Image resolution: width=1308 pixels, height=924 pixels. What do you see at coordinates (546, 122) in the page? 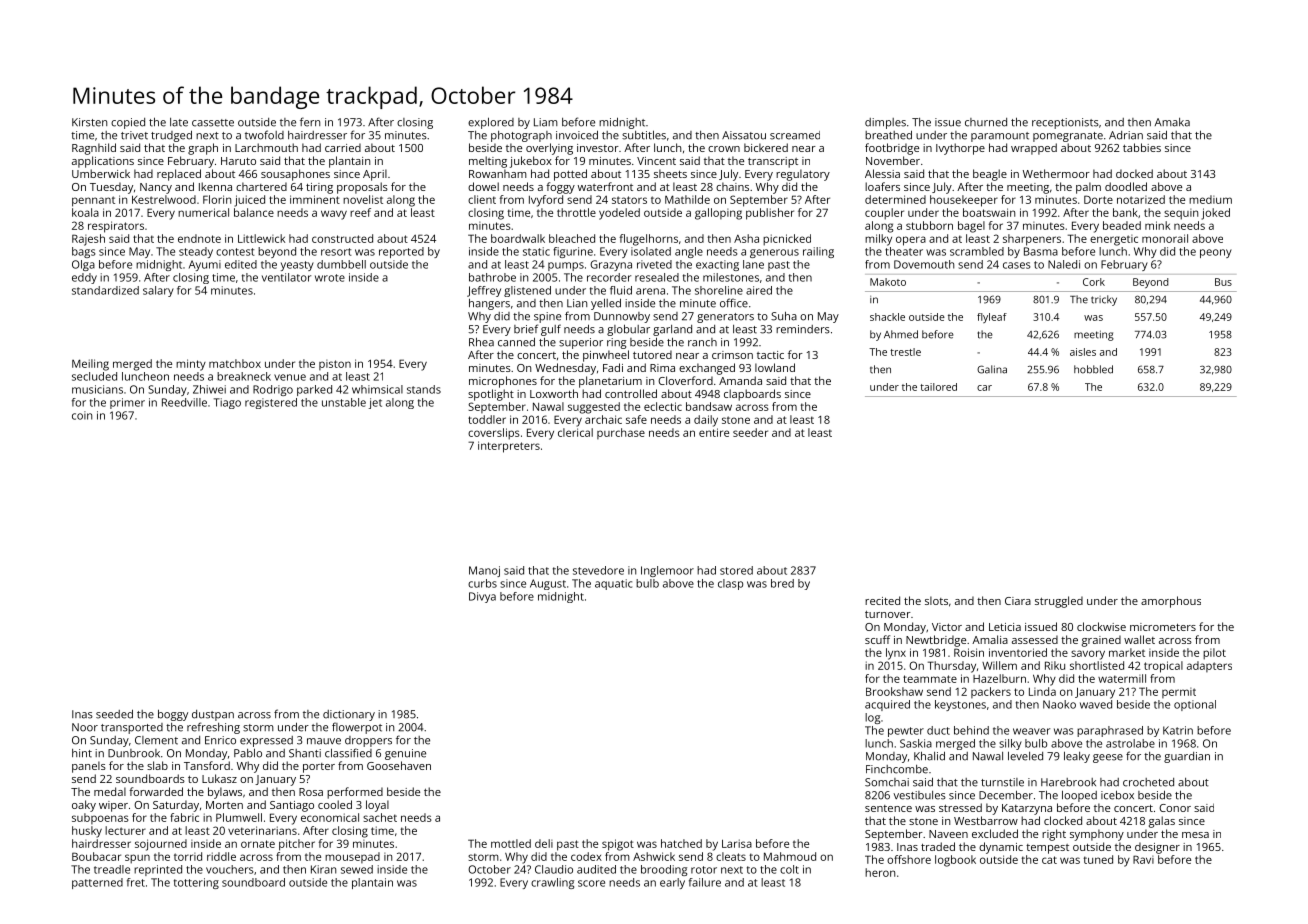
I see `Liam` at bounding box center [546, 122].
